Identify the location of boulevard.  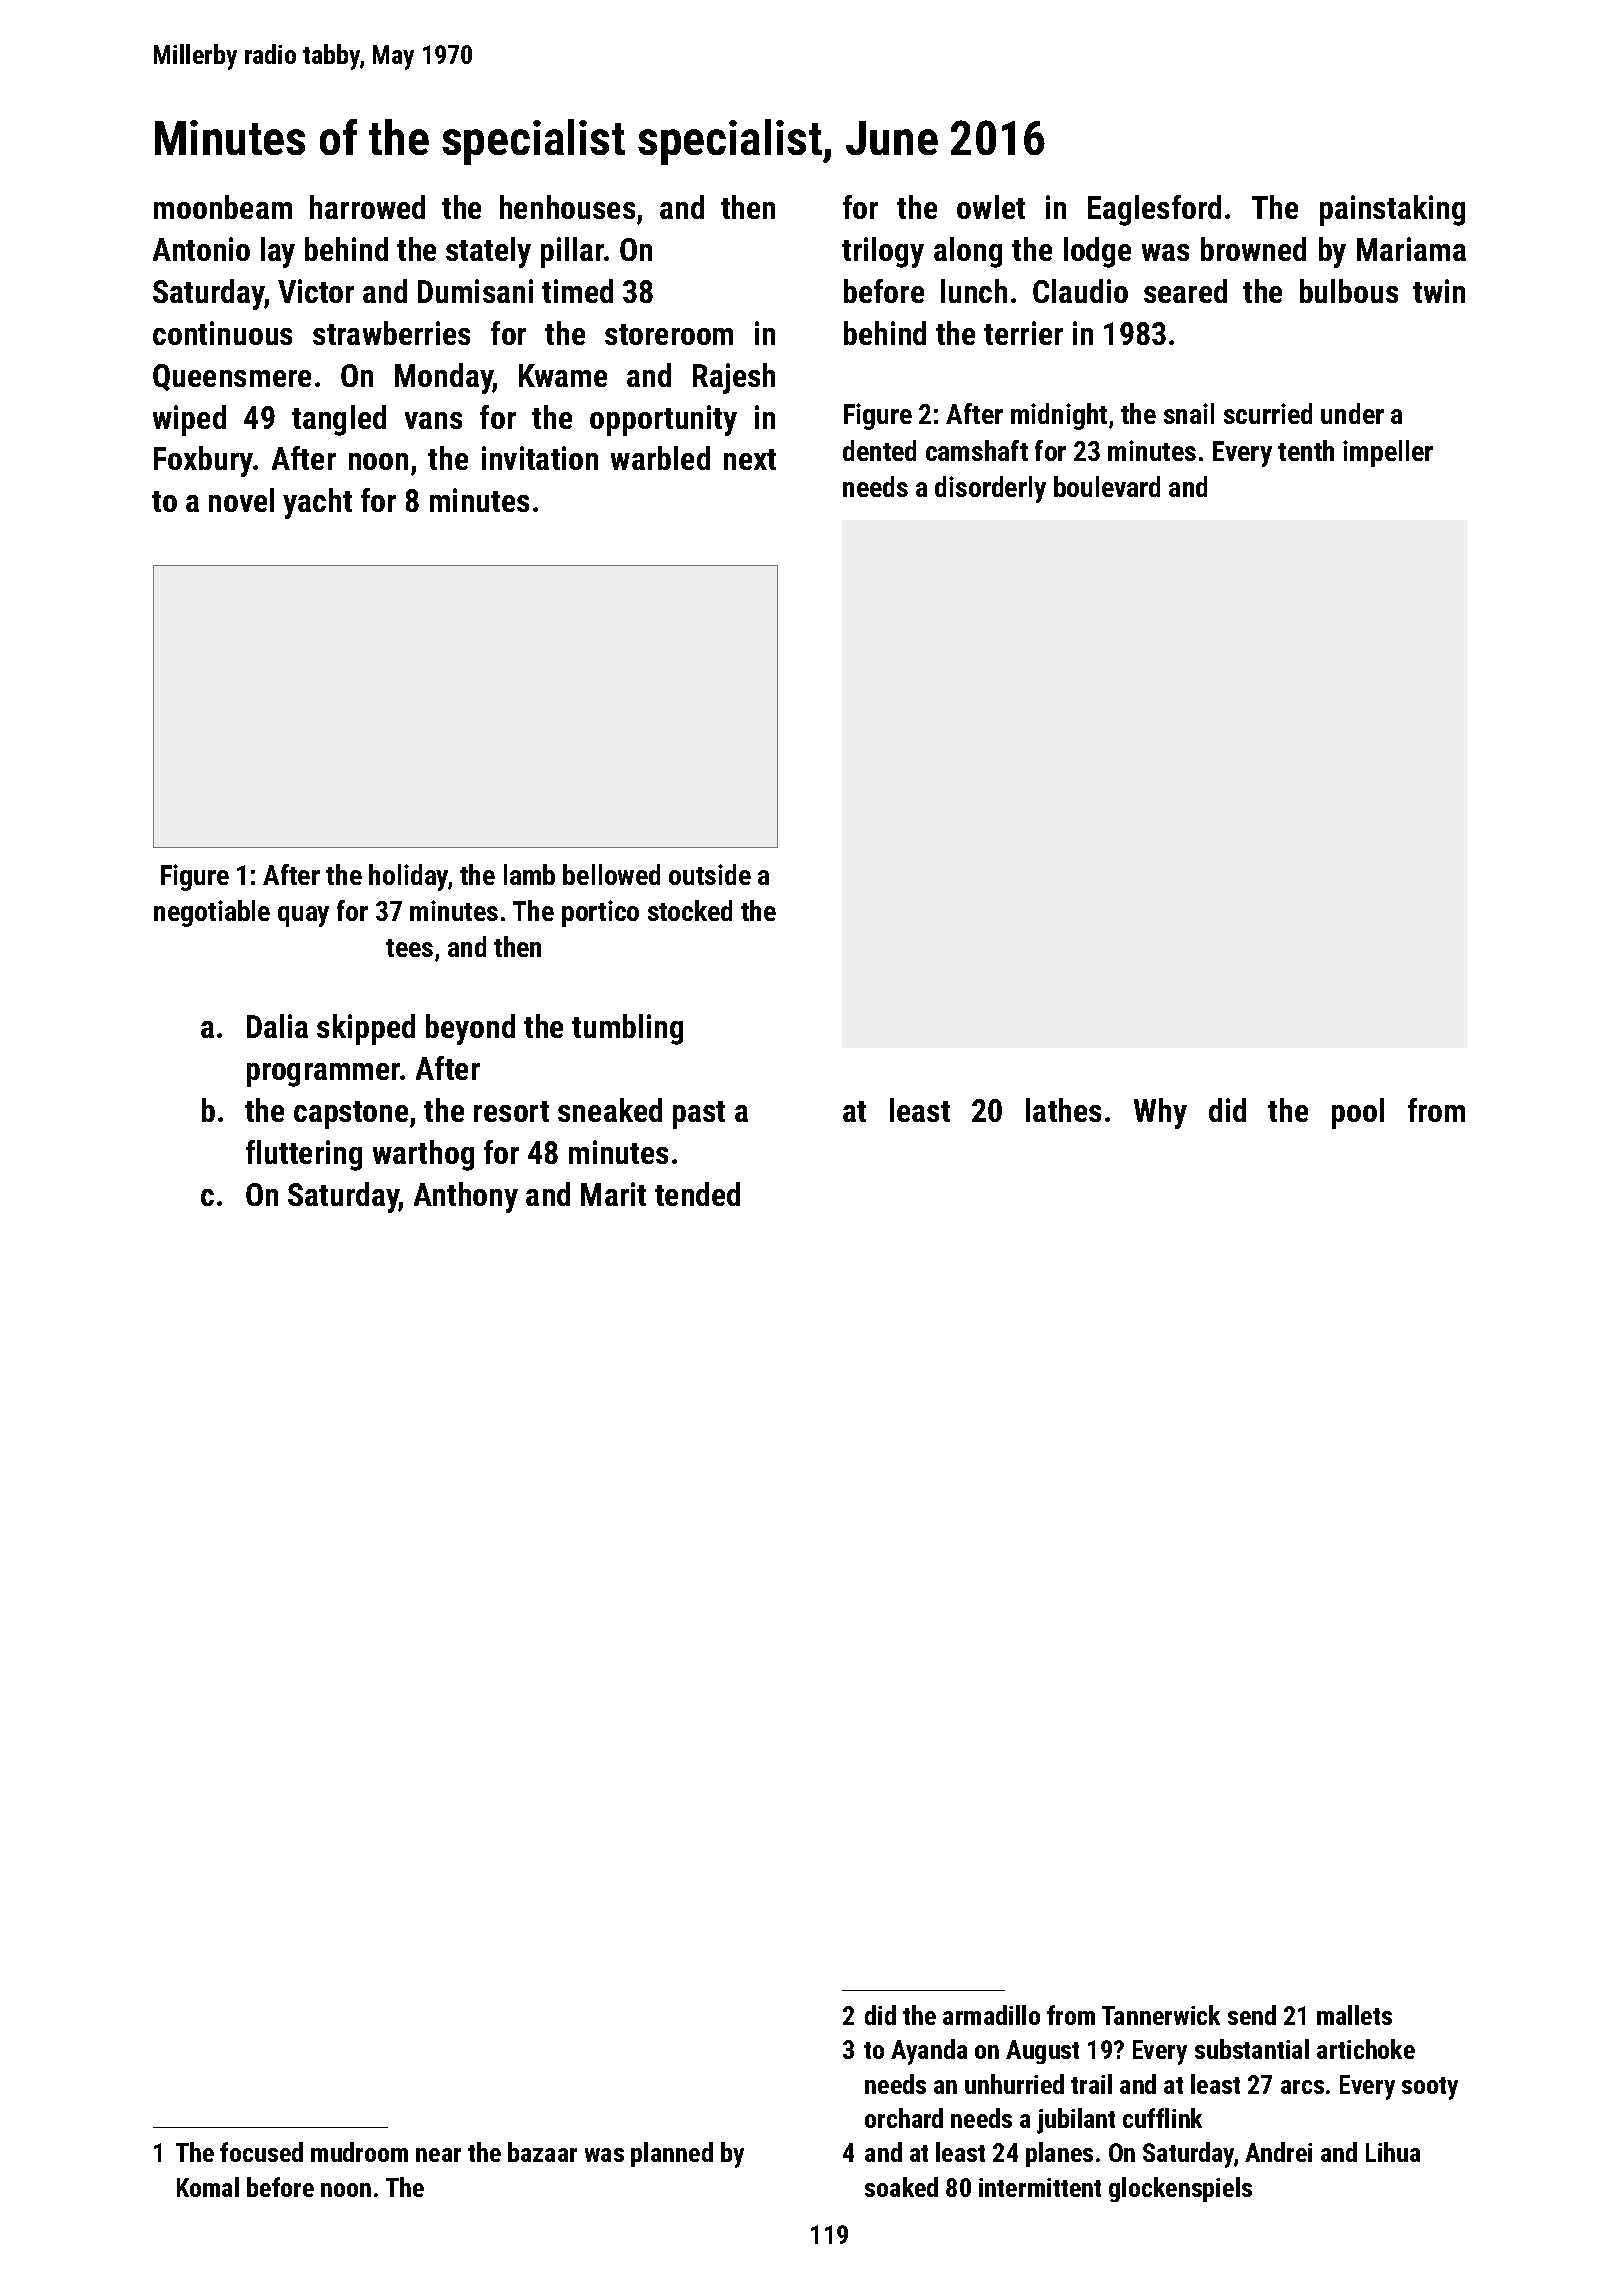
(1107, 486).
